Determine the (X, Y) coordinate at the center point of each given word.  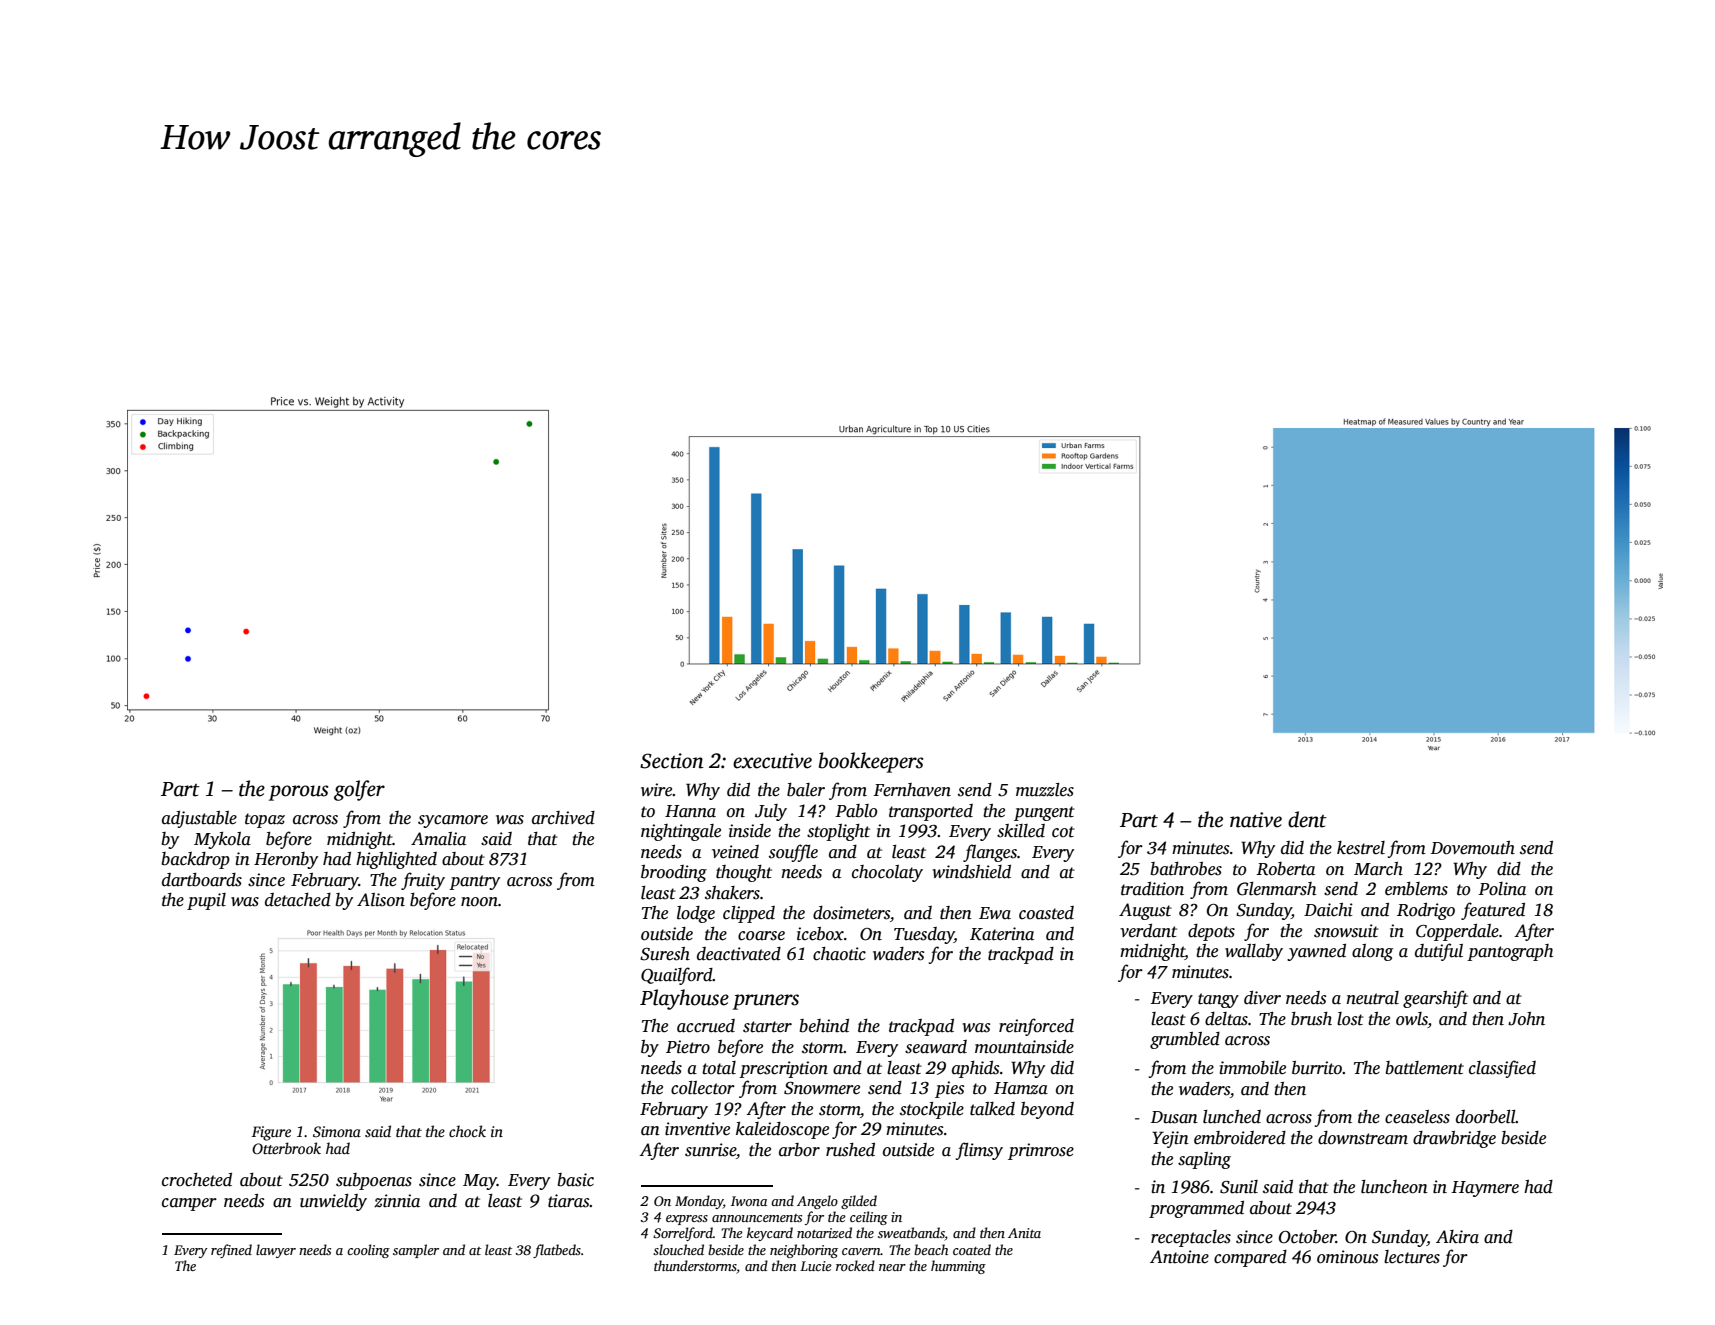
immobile (1253, 1068)
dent (1307, 819)
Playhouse (684, 999)
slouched (678, 1249)
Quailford (677, 976)
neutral (1372, 998)
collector (703, 1088)
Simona (337, 1131)
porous (299, 793)
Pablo (856, 811)
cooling (368, 1251)
